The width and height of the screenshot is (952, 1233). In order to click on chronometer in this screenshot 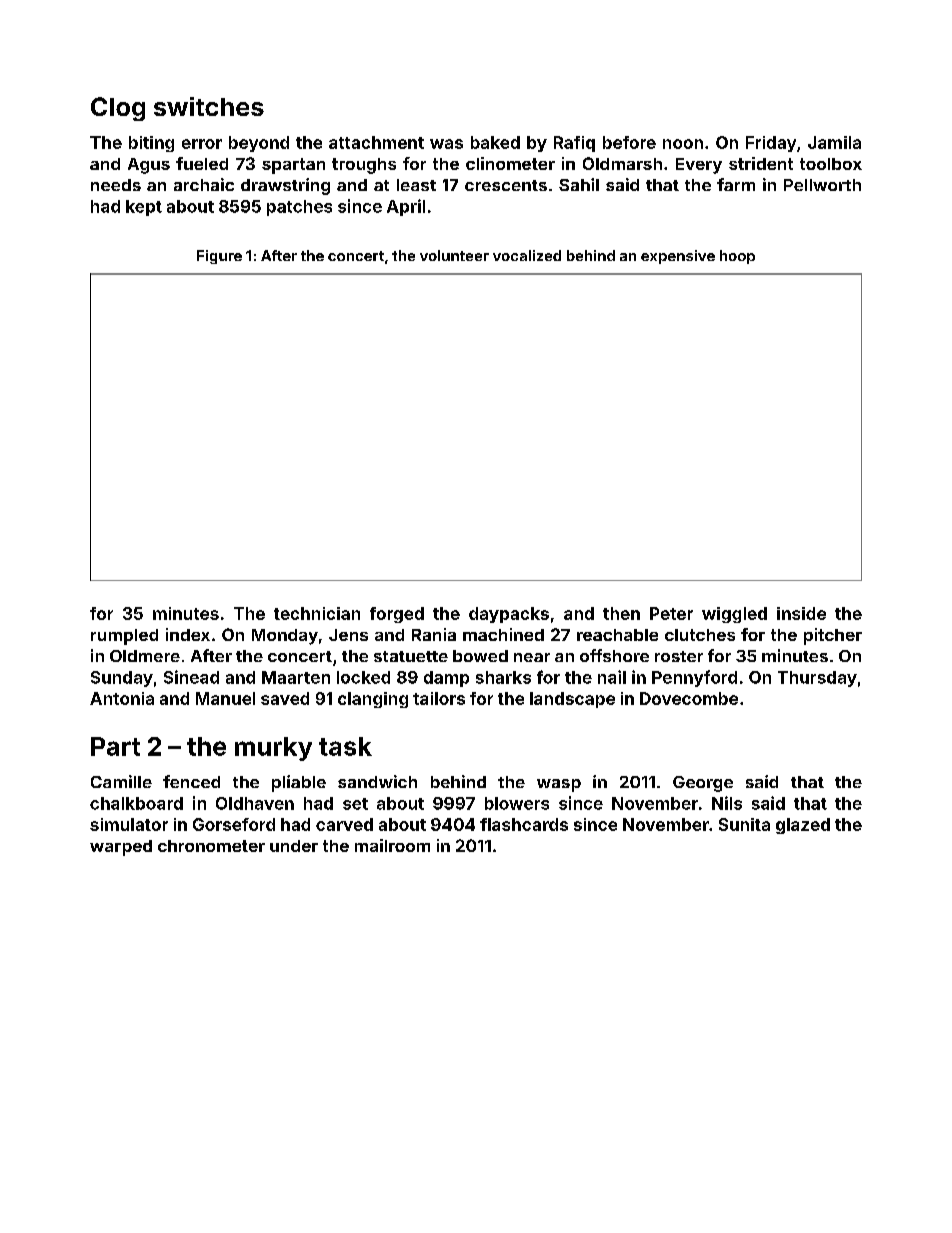, I will do `click(211, 846)`.
